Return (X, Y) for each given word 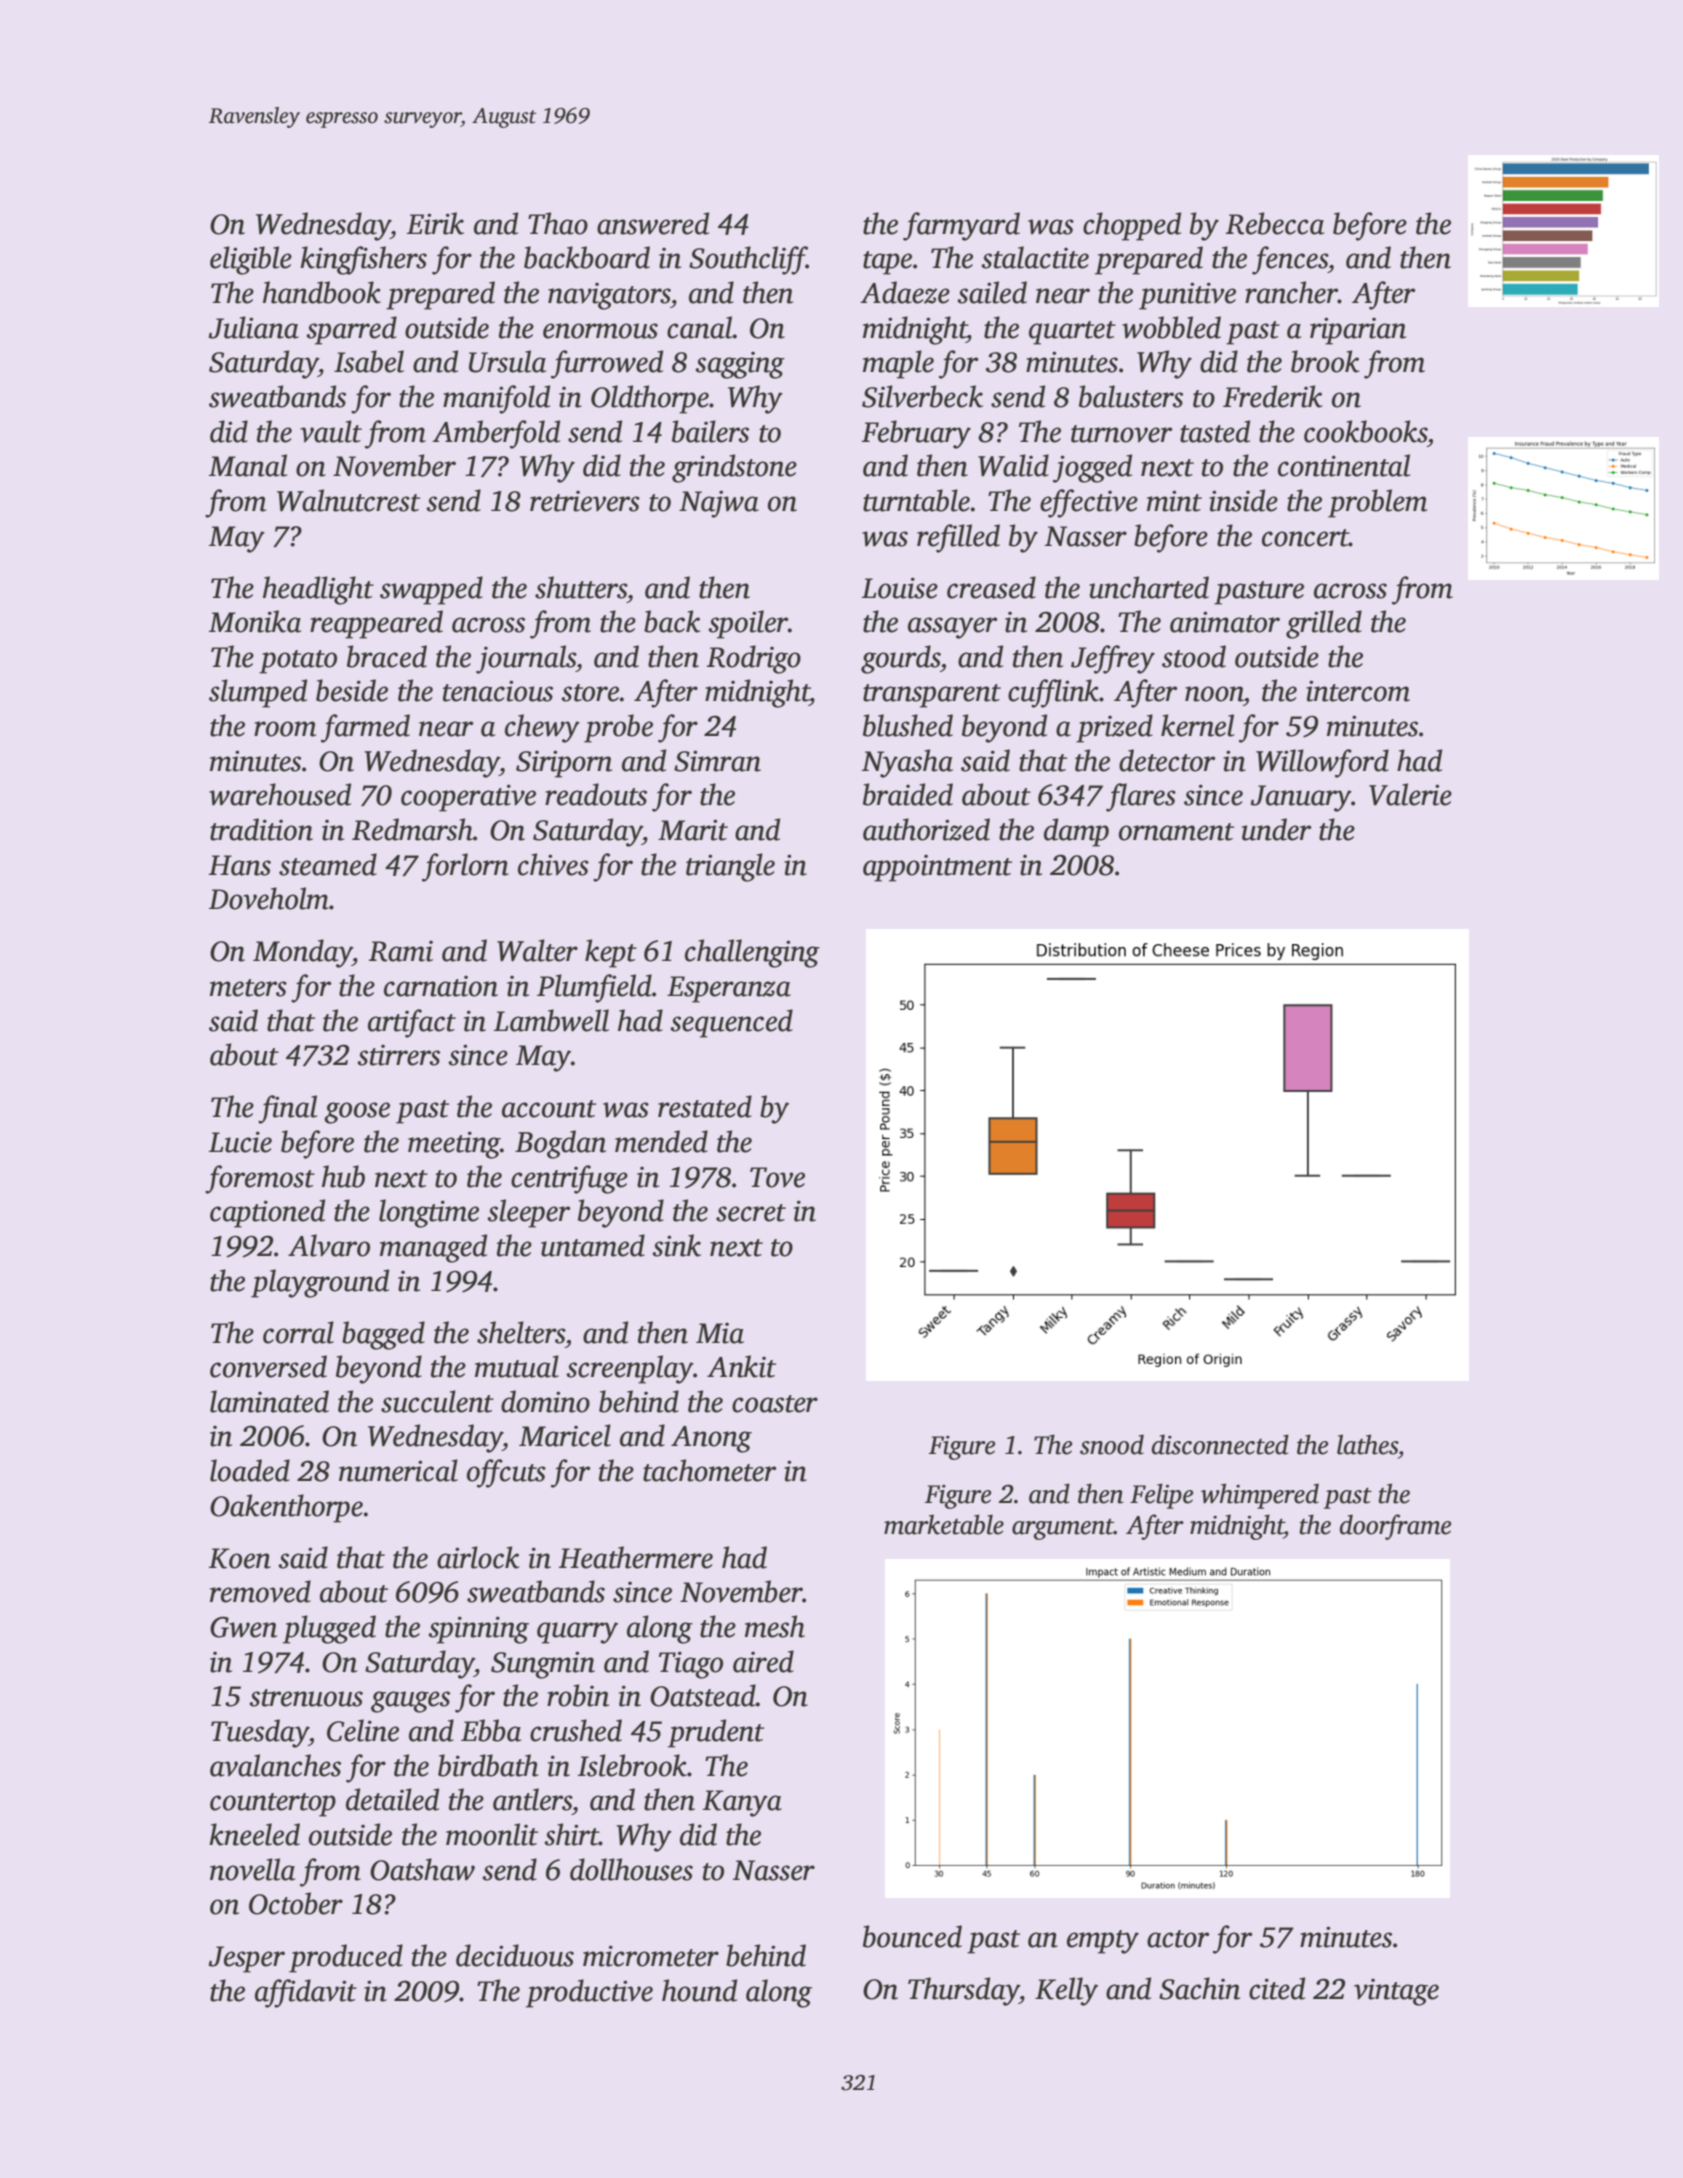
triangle (730, 867)
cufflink (1053, 693)
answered (653, 223)
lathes (1367, 1444)
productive (589, 1993)
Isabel (369, 361)
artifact (412, 1023)
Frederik (1272, 396)
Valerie (1410, 794)
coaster (775, 1404)
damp (1076, 832)
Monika (255, 621)
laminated (269, 1401)
